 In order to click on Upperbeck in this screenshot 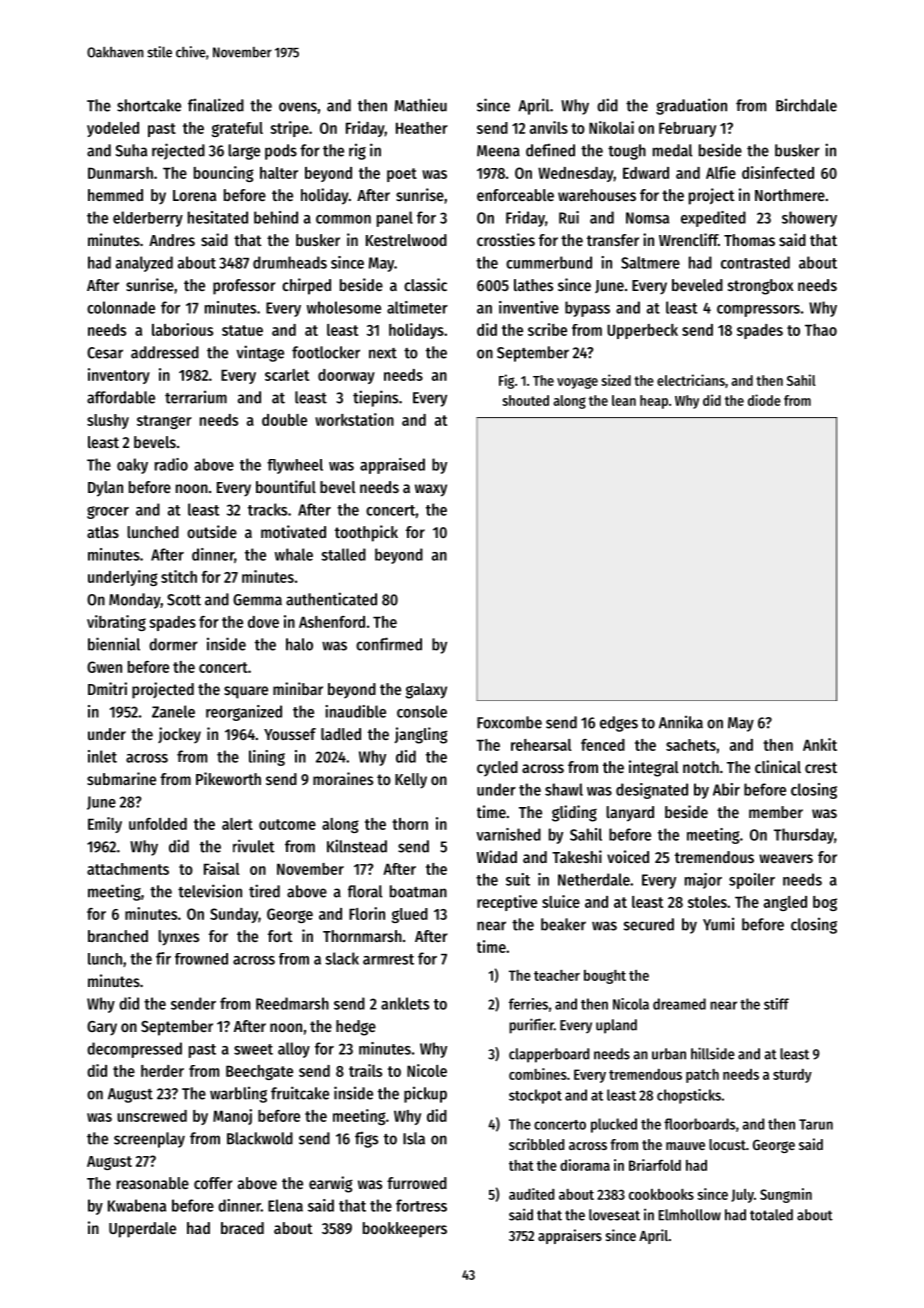, I will do `click(642, 331)`.
